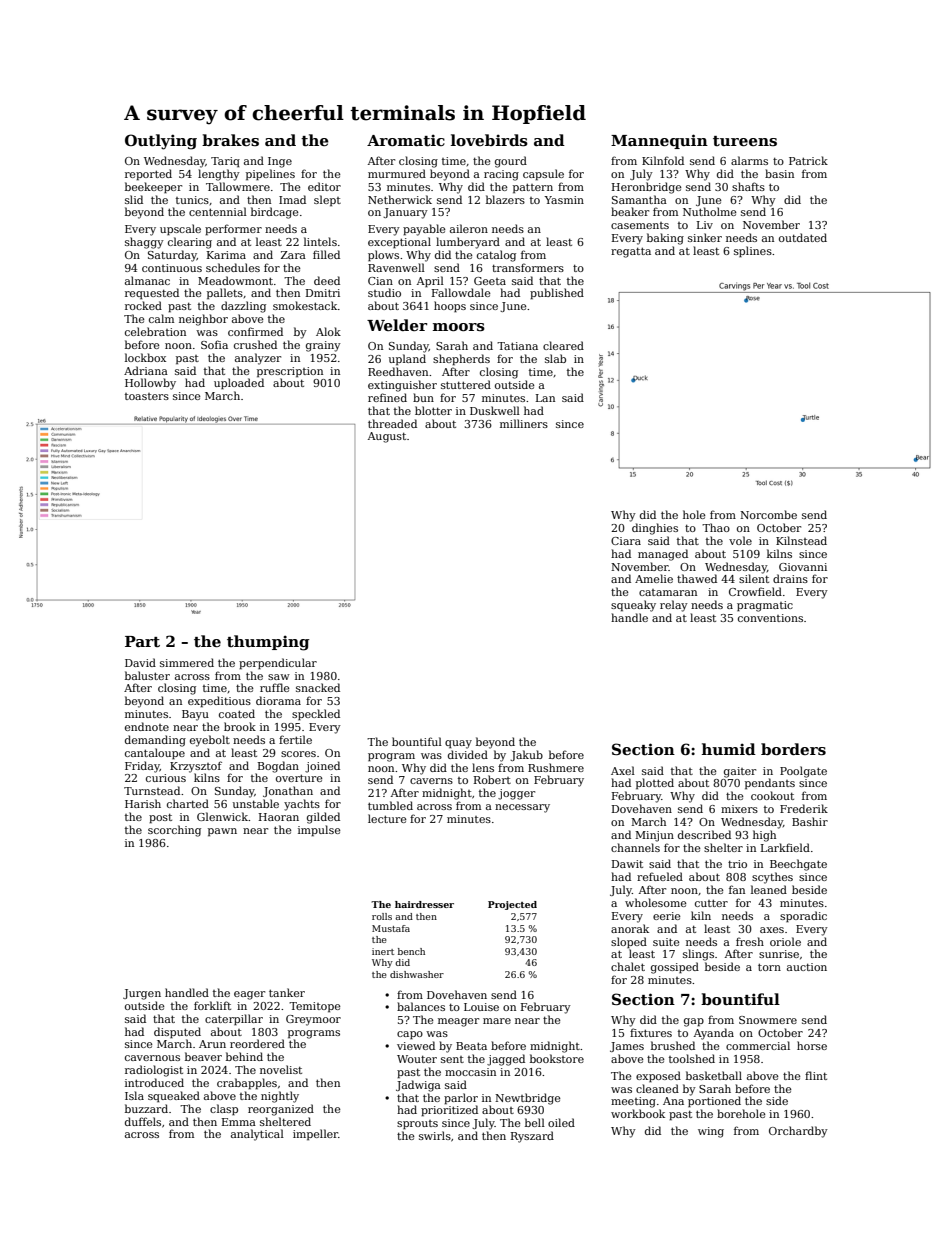 This screenshot has width=952, height=1233. Describe the element at coordinates (155, 331) in the screenshot. I see `celebration` at that location.
